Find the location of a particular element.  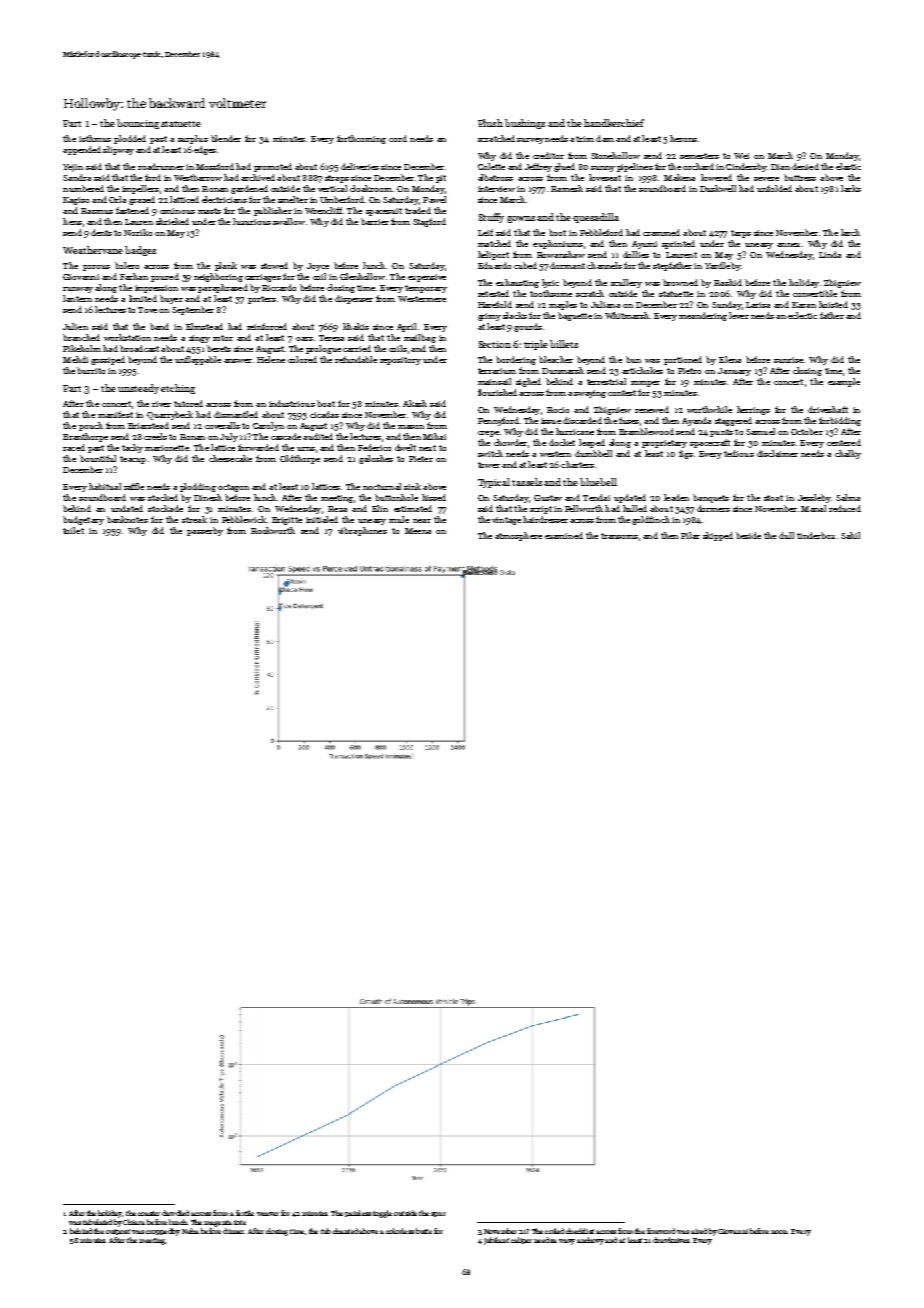

herons is located at coordinates (683, 138).
